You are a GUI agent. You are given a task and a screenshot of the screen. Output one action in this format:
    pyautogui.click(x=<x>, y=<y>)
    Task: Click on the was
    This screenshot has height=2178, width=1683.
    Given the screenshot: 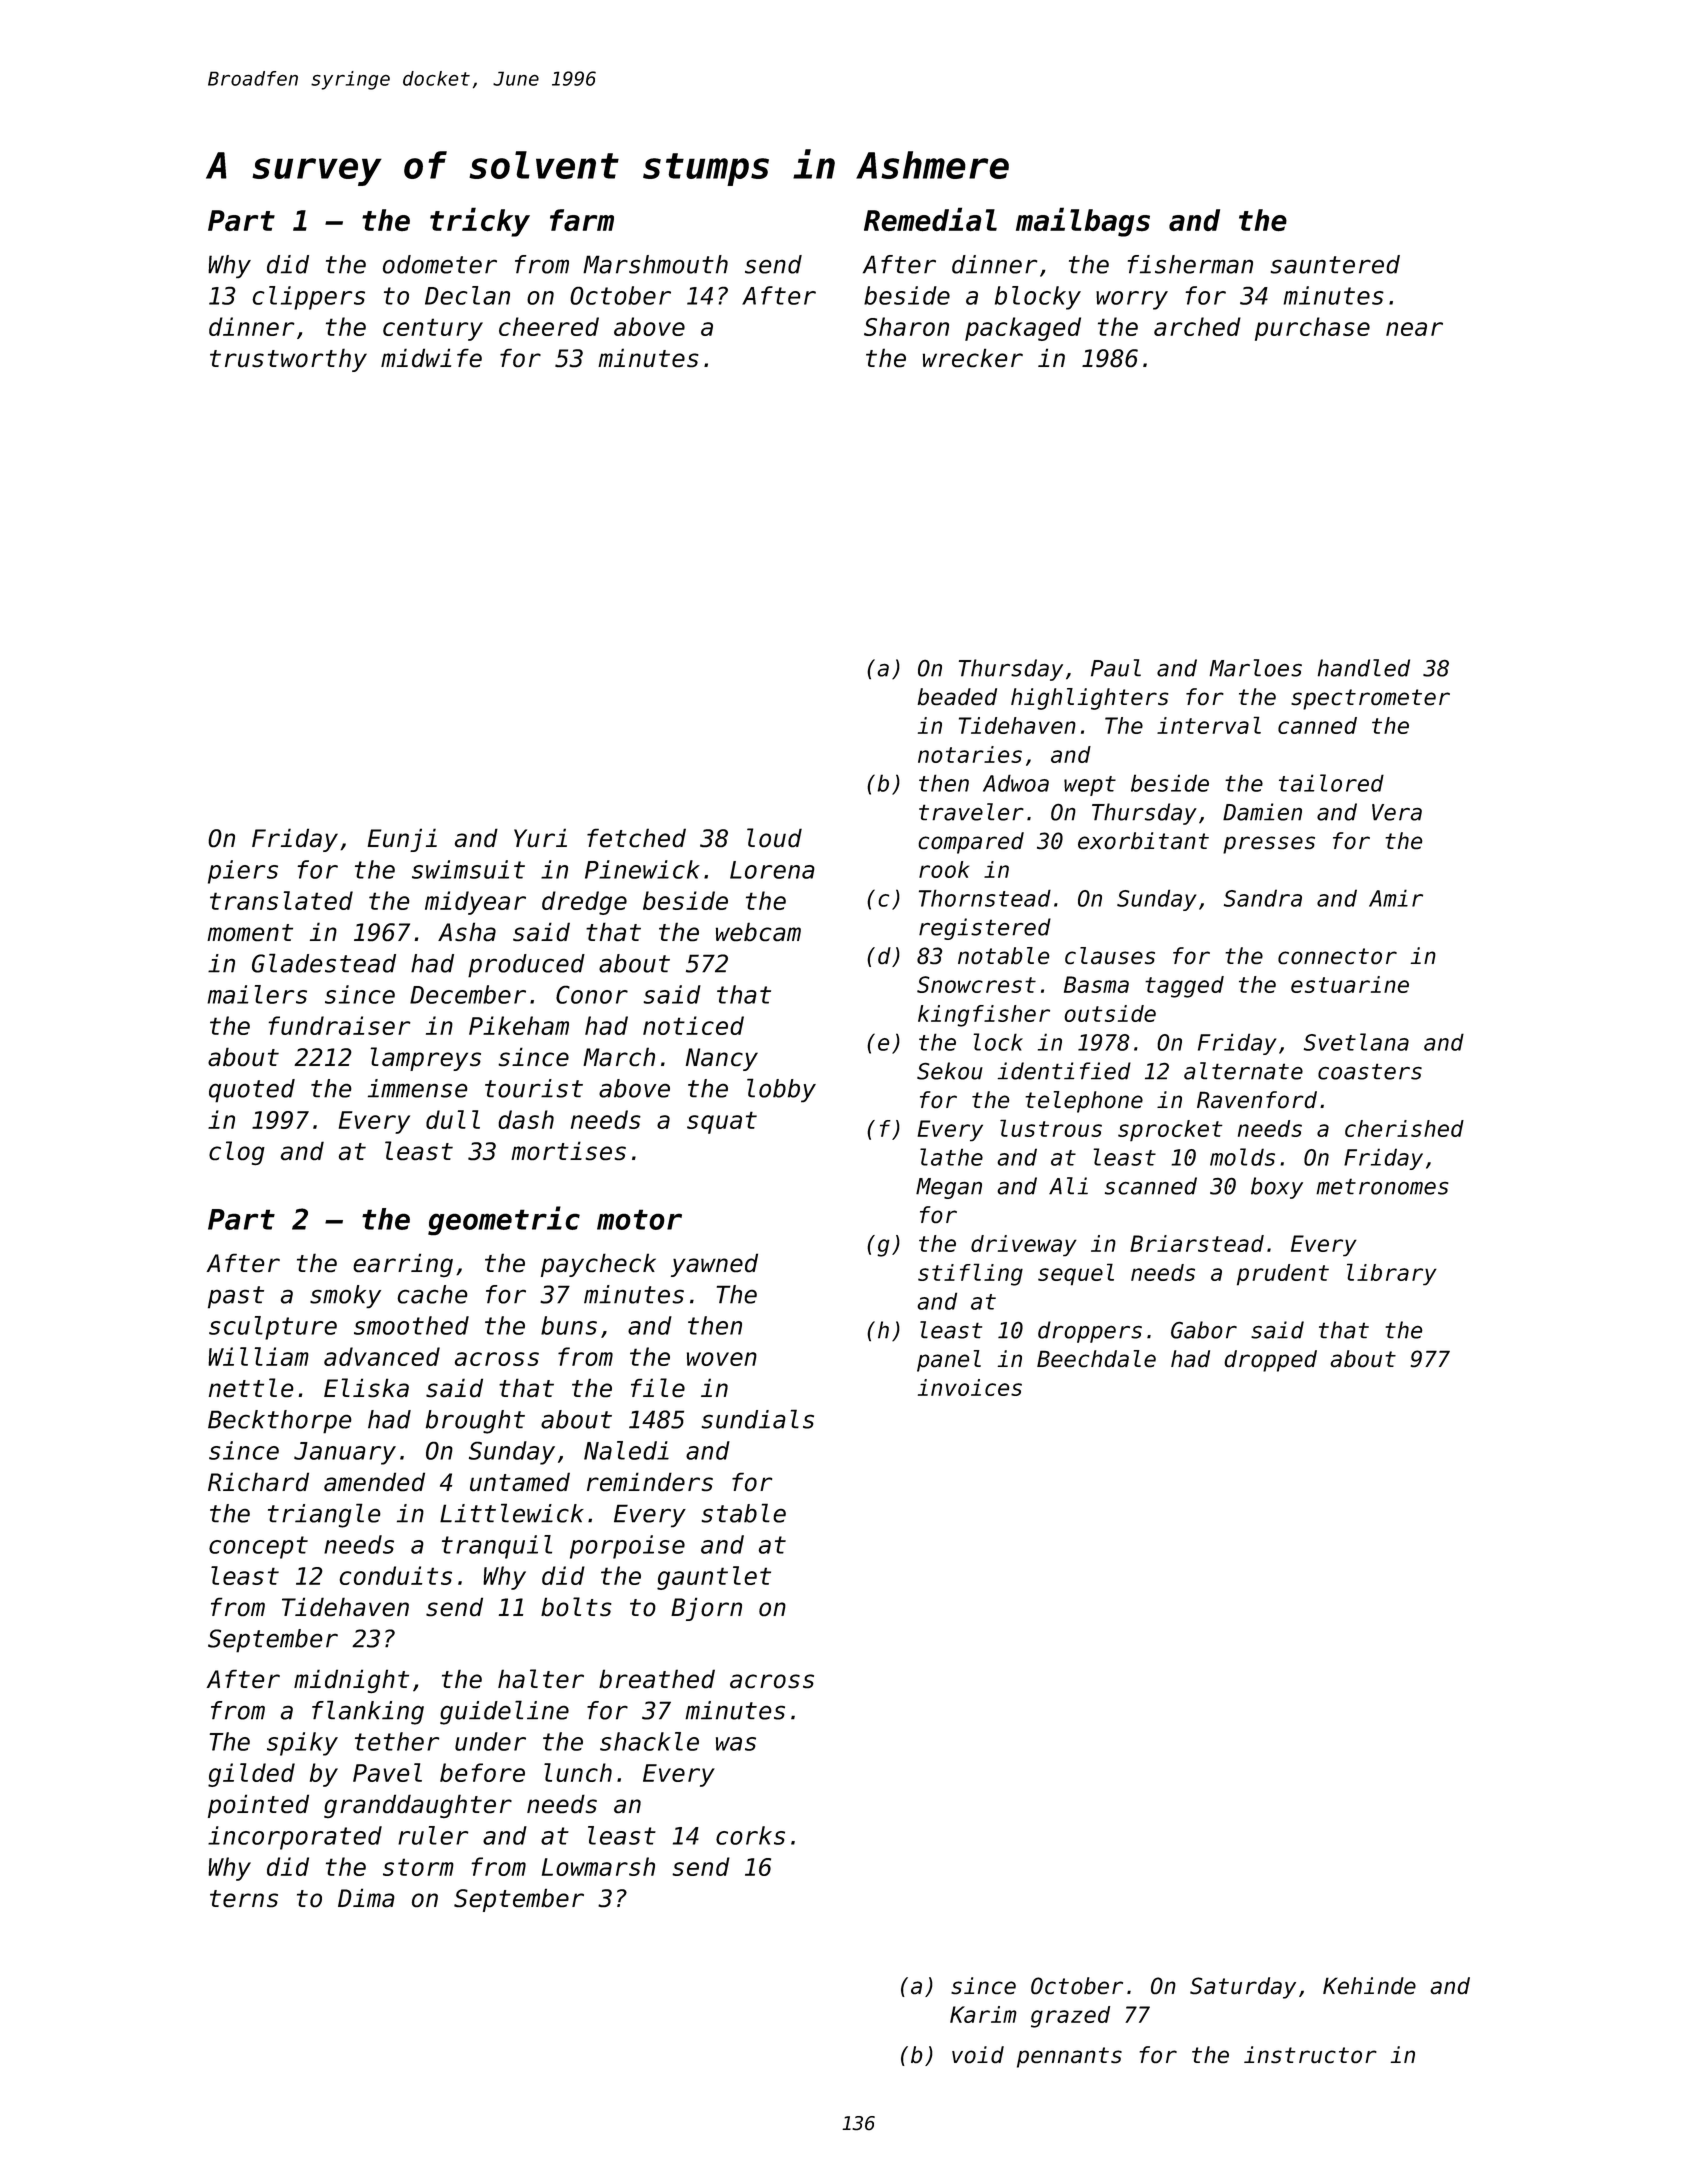 What is the action you would take?
    pyautogui.click(x=736, y=1744)
